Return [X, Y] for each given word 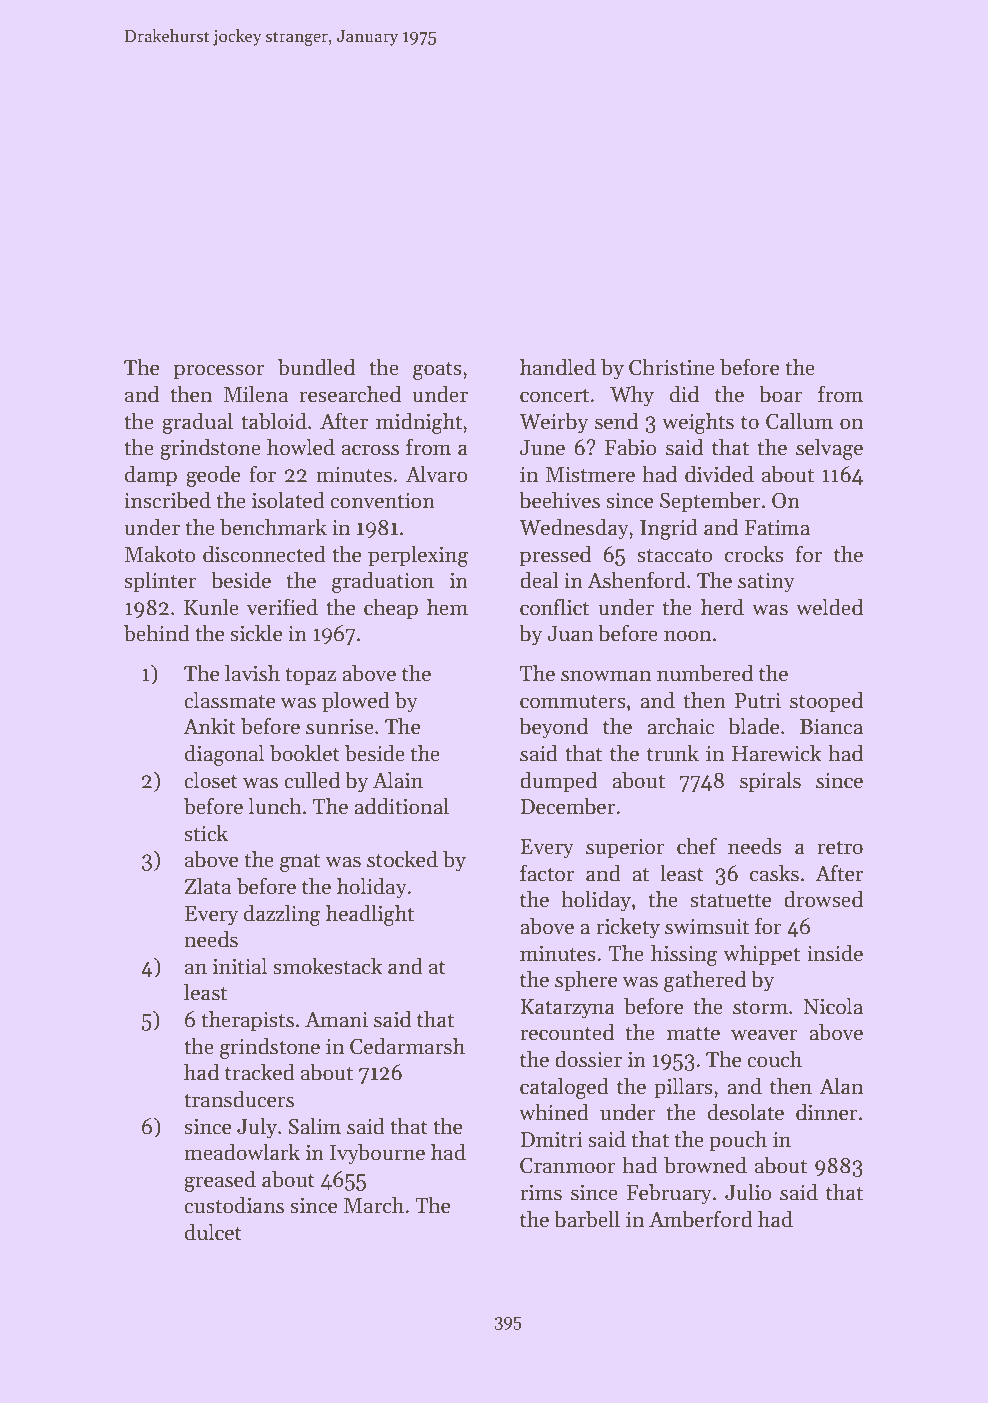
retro [840, 847]
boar [781, 394]
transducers [239, 1099]
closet [211, 780]
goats [437, 371]
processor [219, 372]
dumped [558, 782]
